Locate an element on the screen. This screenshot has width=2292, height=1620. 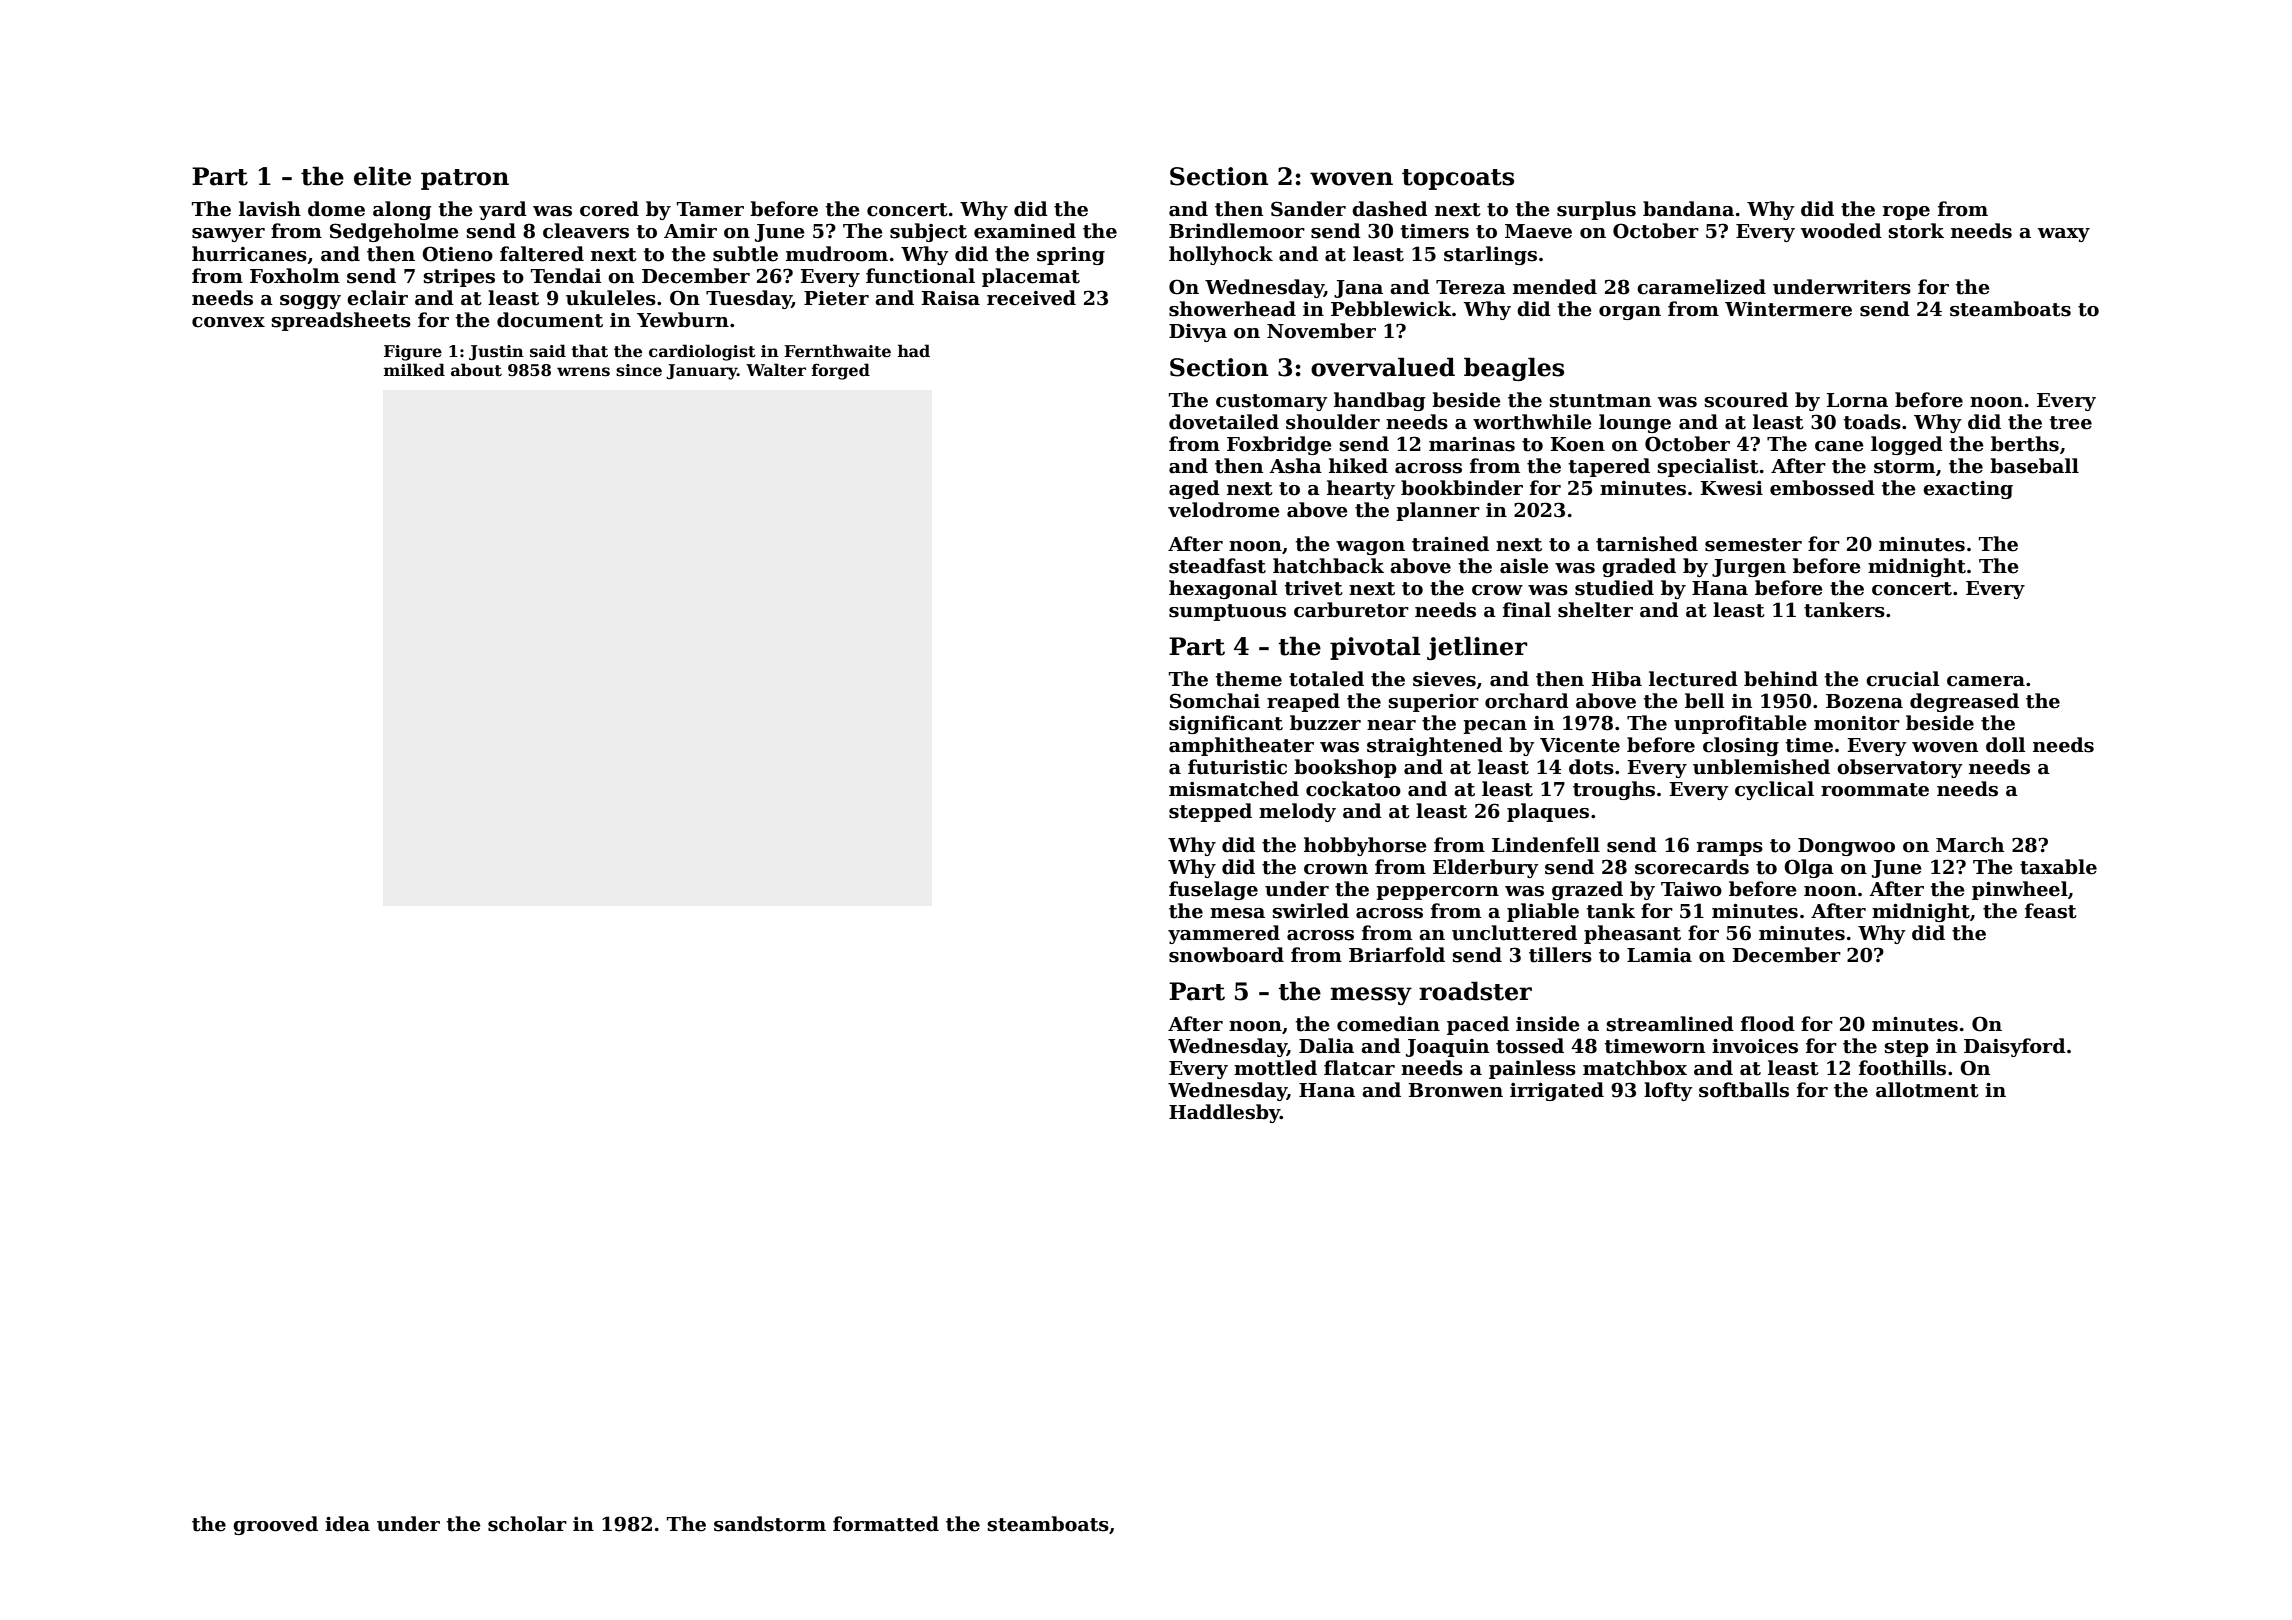
idea is located at coordinates (347, 1524).
